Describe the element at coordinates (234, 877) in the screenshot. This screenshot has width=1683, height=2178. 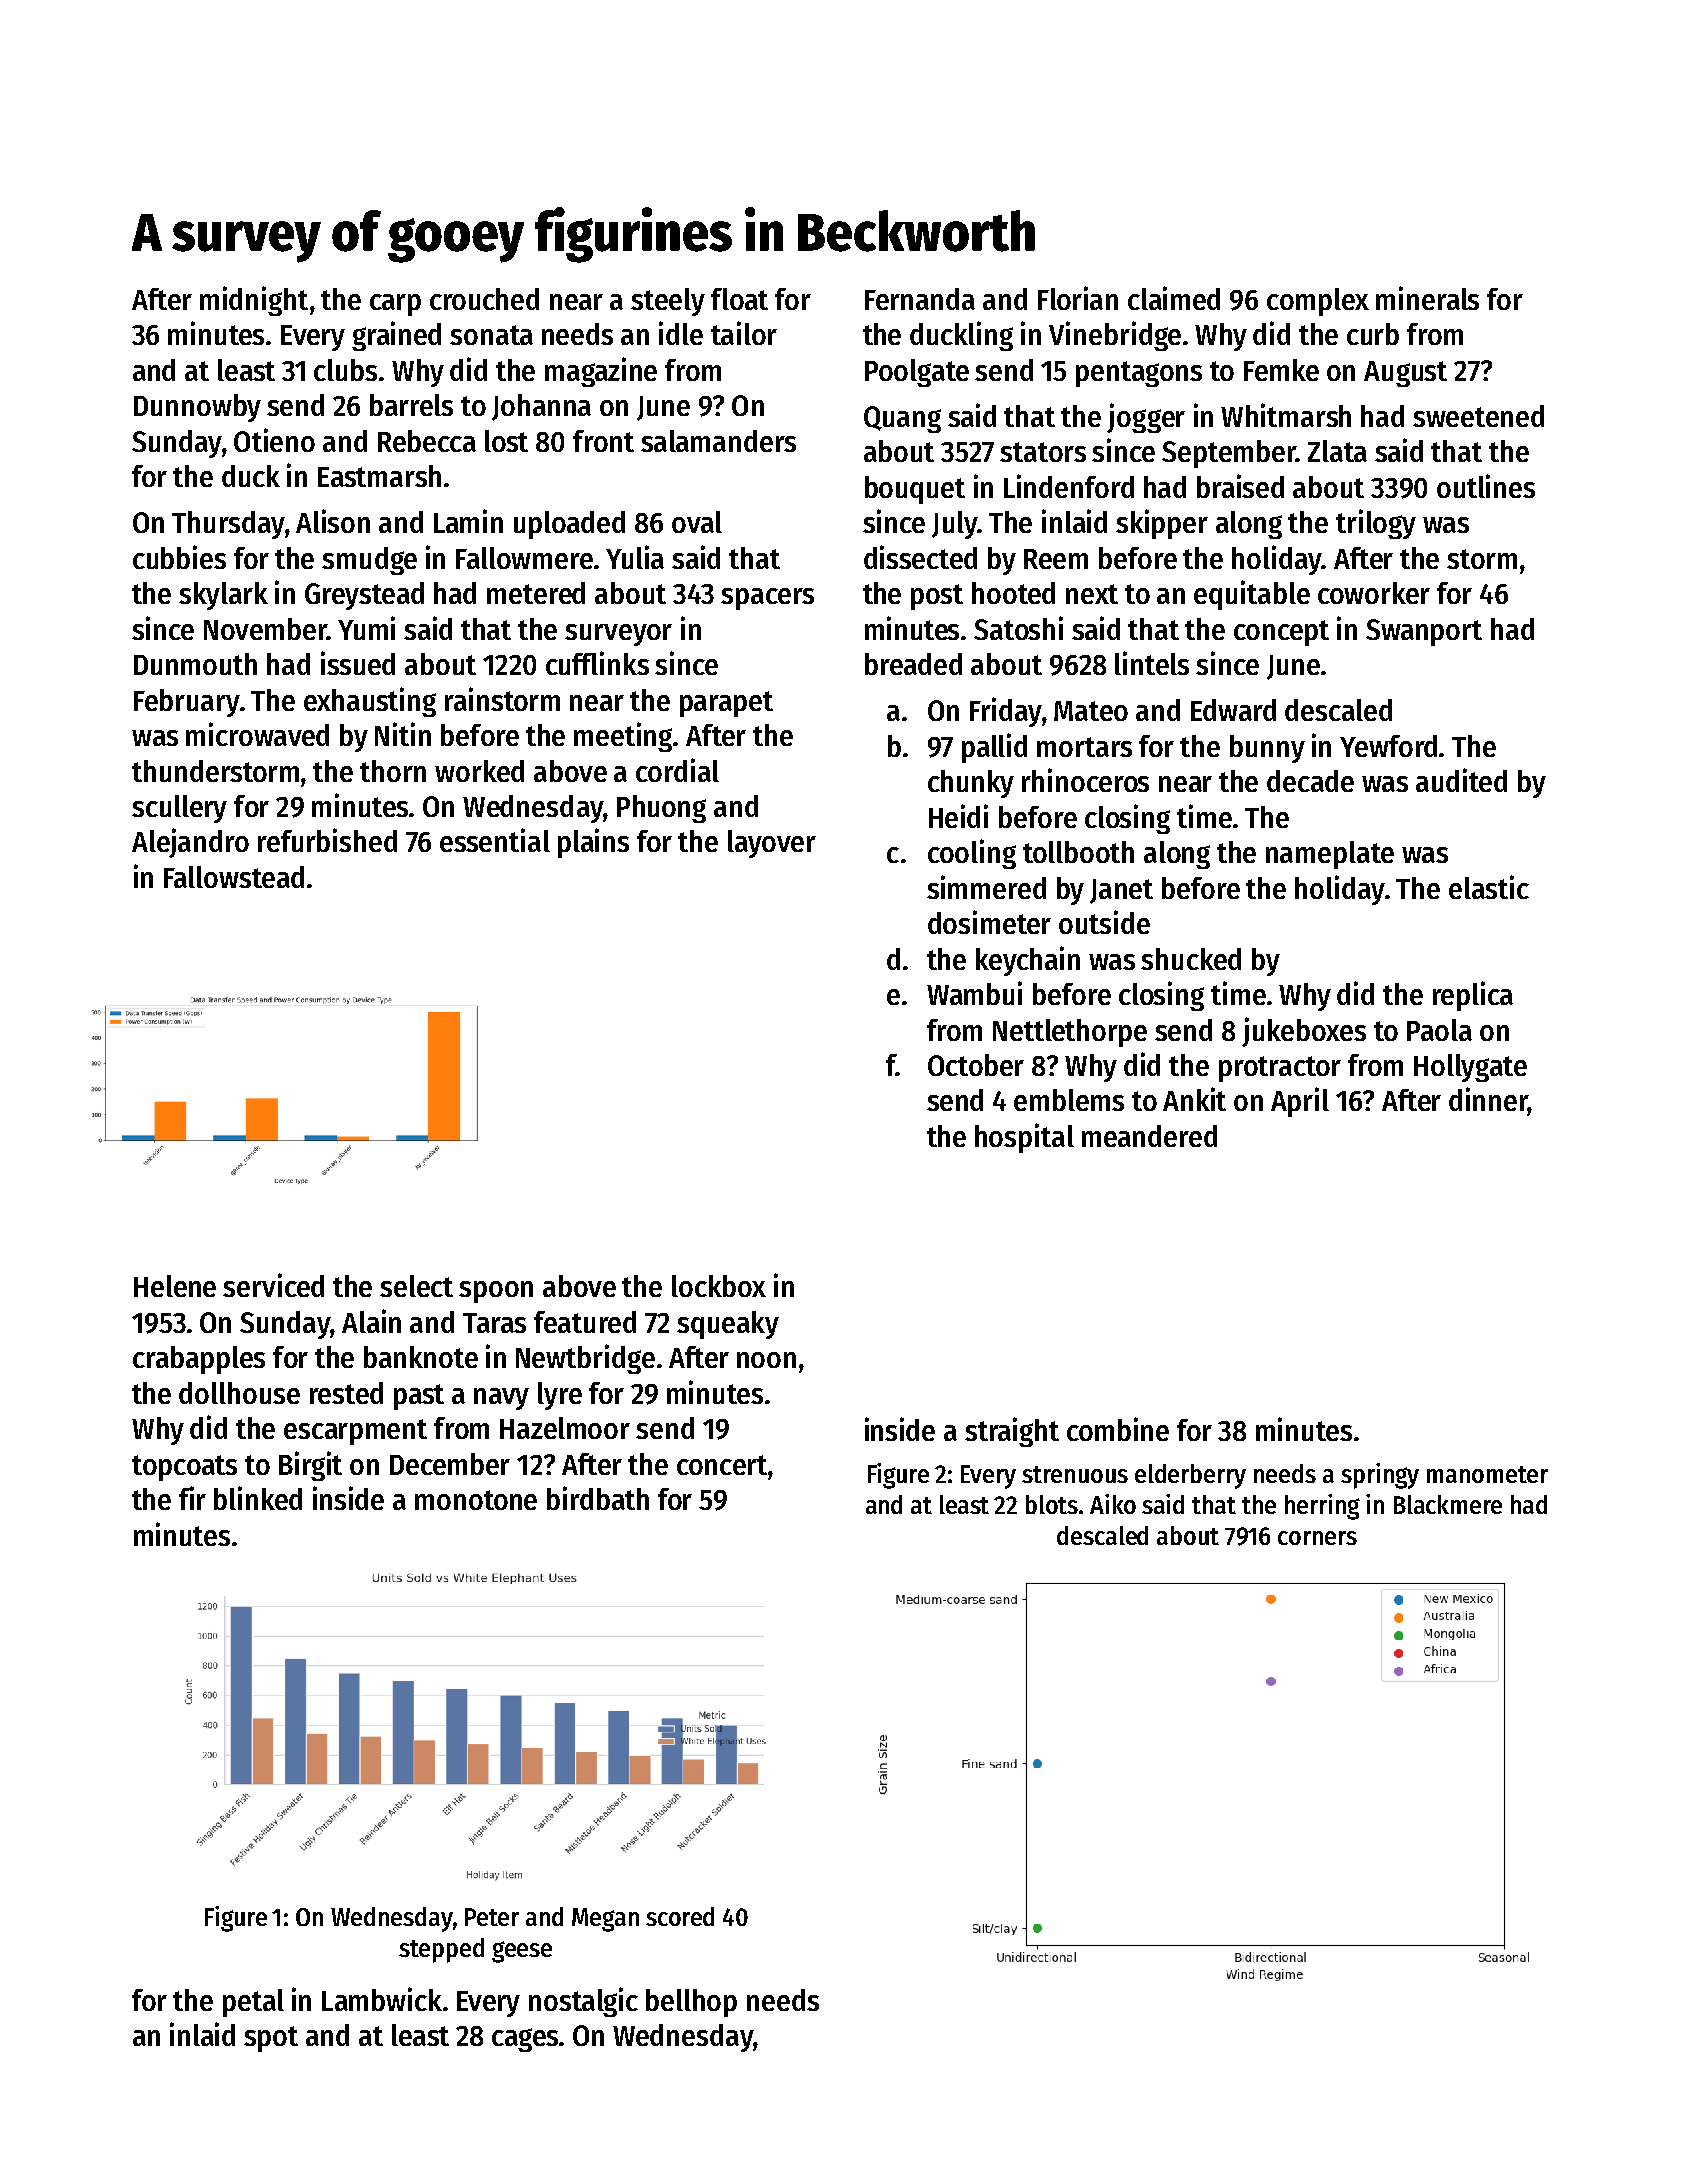
I see `Fallowstead` at that location.
